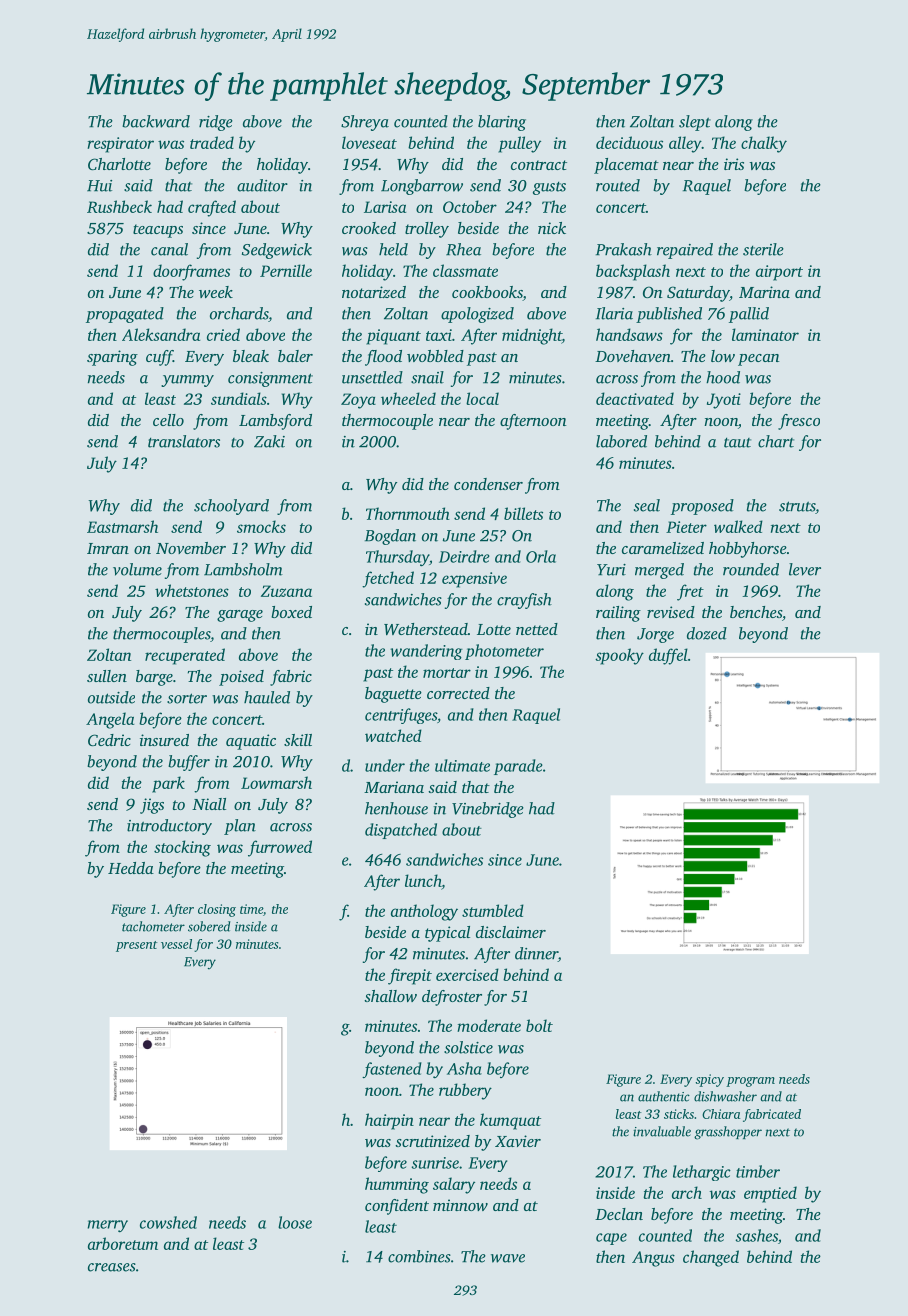 This screenshot has height=1316, width=908. What do you see at coordinates (629, 142) in the screenshot?
I see `deciduous` at bounding box center [629, 142].
